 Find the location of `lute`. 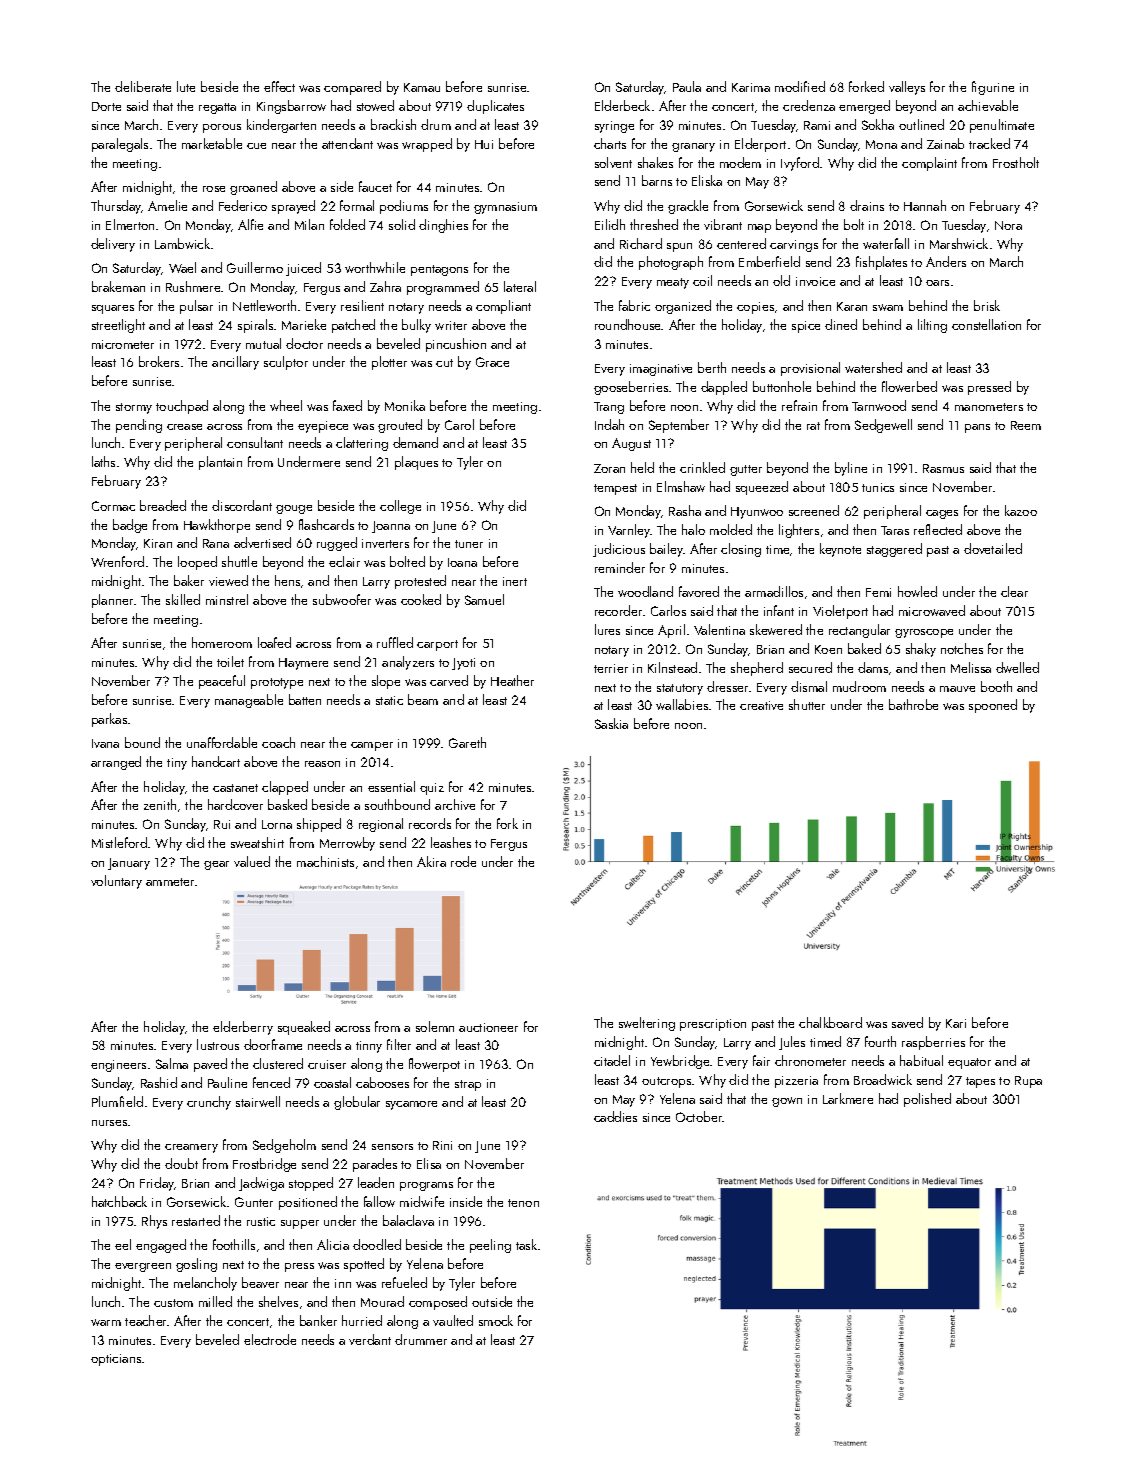

lute is located at coordinates (186, 86).
